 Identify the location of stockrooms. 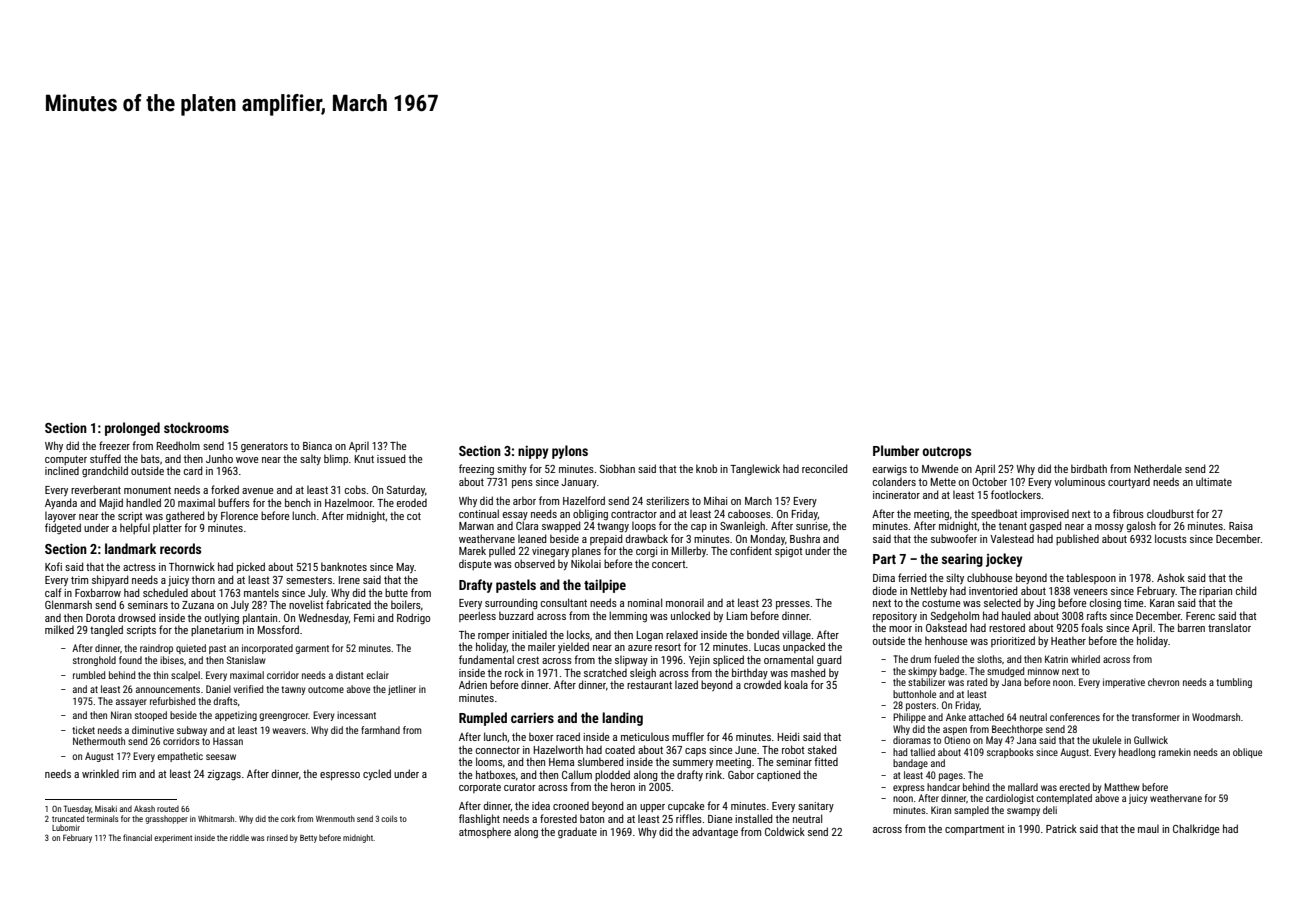
(196, 427).
